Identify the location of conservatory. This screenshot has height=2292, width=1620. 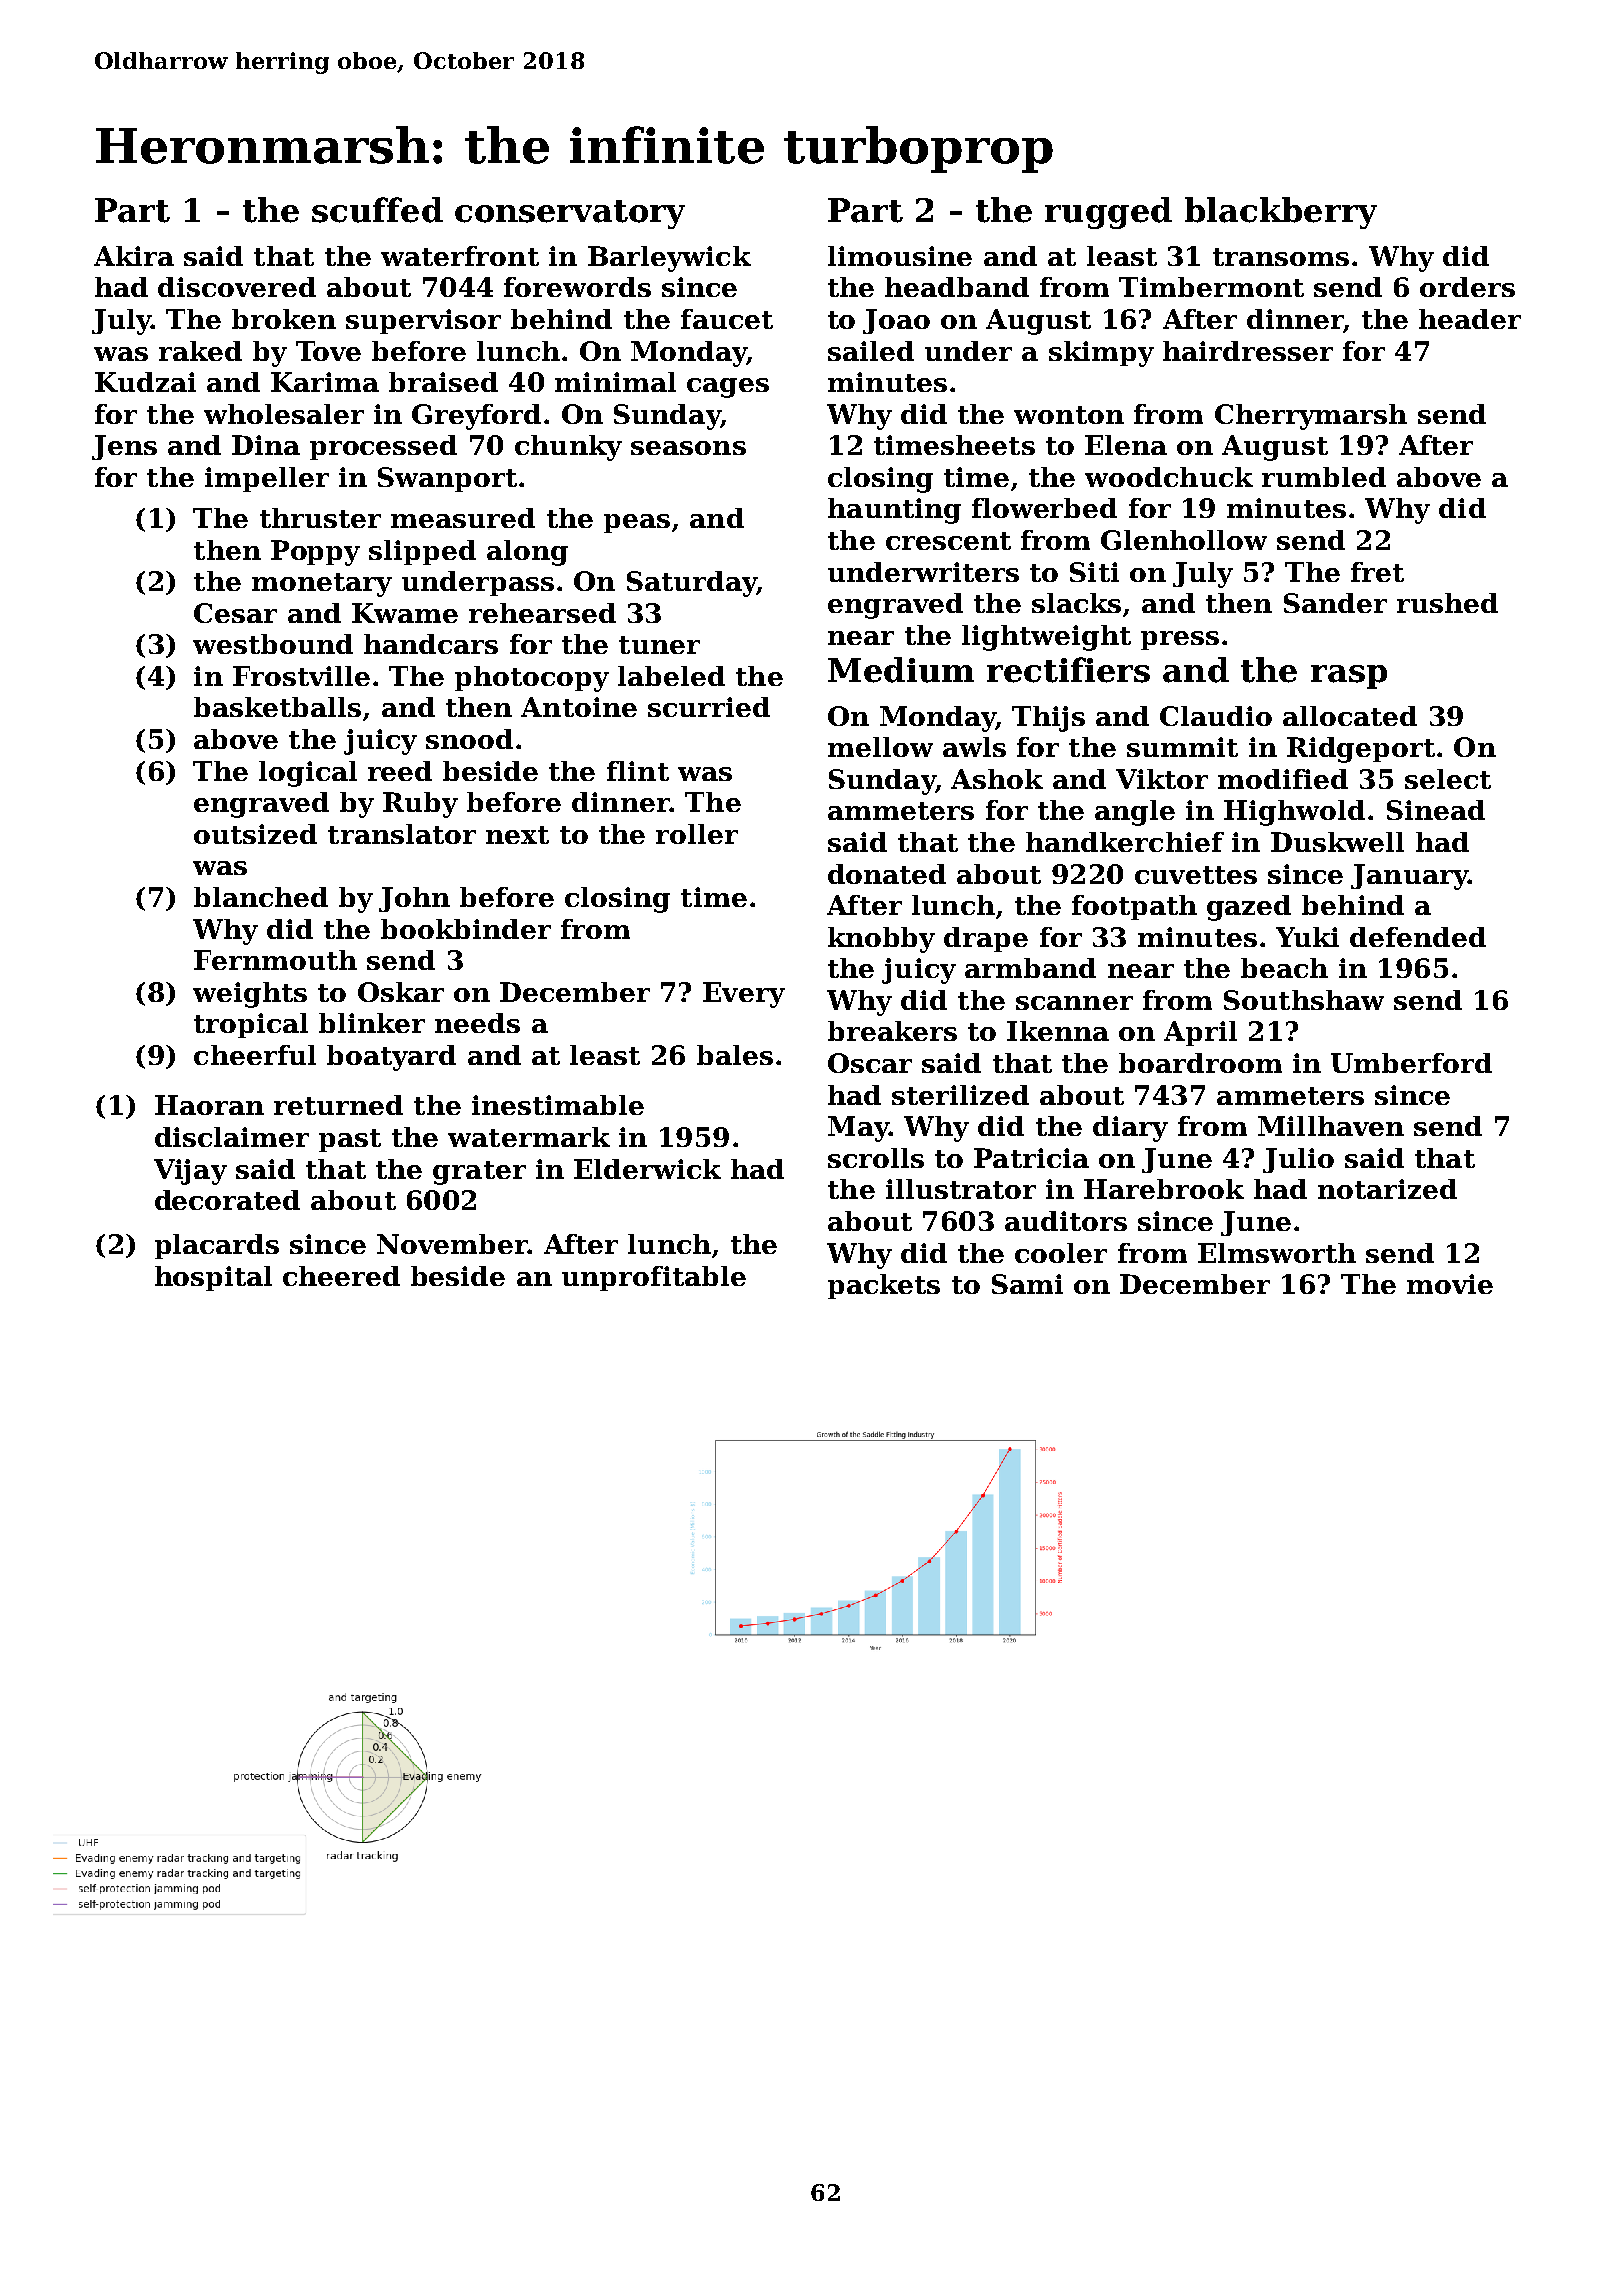
(570, 214).
